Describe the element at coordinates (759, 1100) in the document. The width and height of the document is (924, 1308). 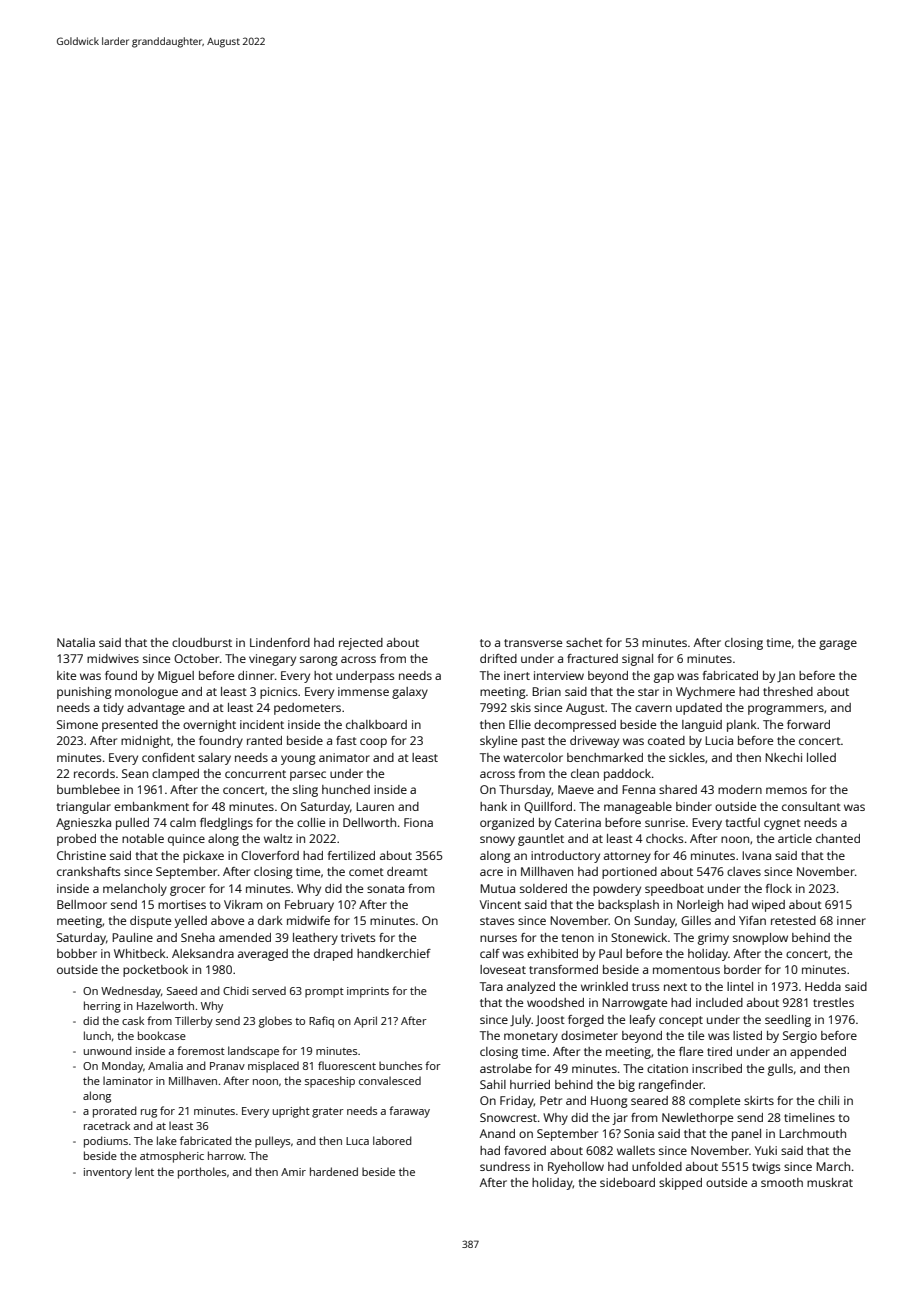
I see `skirts` at that location.
